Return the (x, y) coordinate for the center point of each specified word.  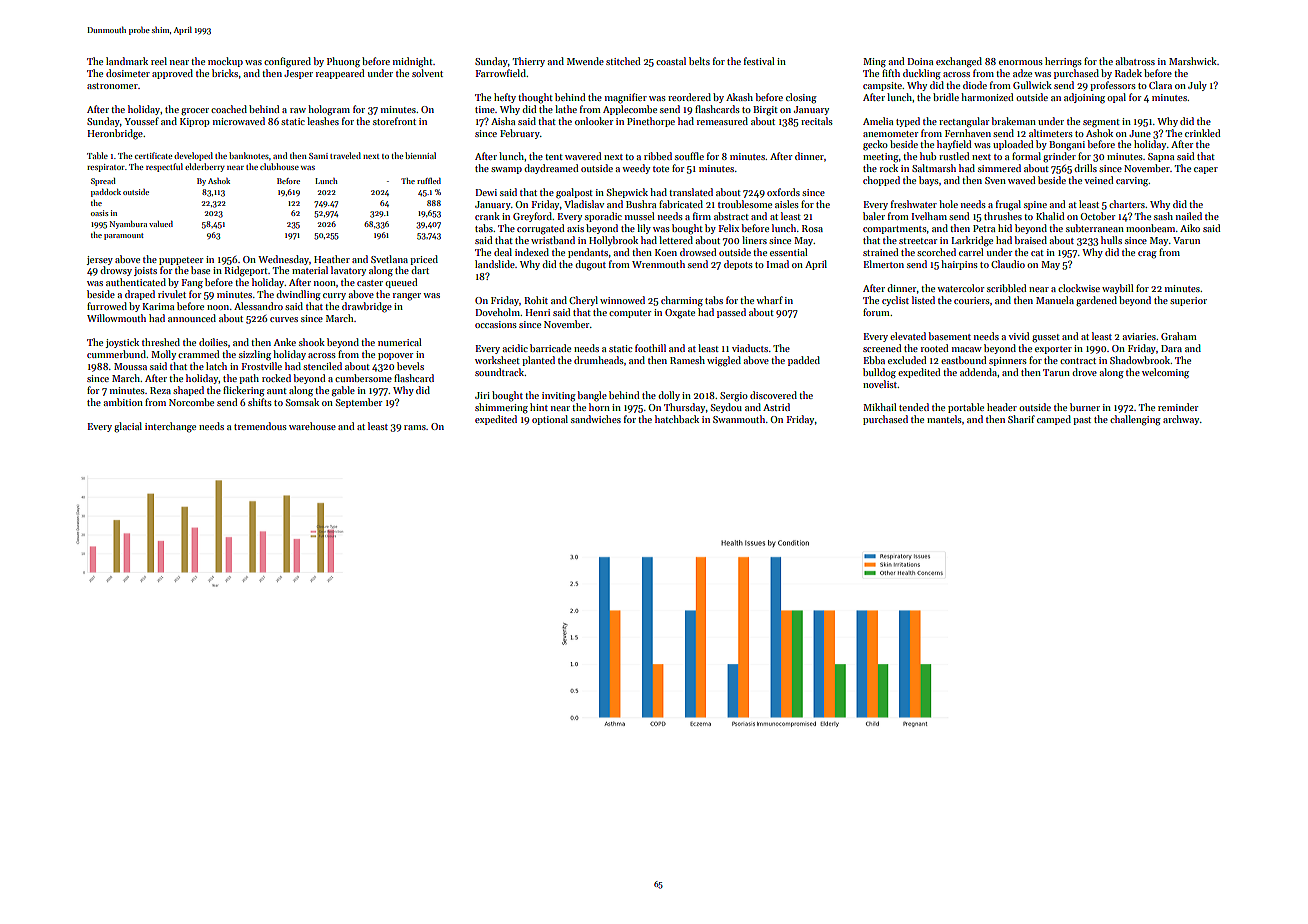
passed (731, 313)
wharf (769, 300)
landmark (127, 61)
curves (284, 319)
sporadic (603, 217)
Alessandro (258, 306)
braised (1031, 240)
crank (487, 216)
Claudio (1008, 264)
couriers (972, 300)
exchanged (959, 62)
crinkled (1203, 133)
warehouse (312, 426)
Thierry (529, 62)
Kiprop (195, 122)
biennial (420, 155)
